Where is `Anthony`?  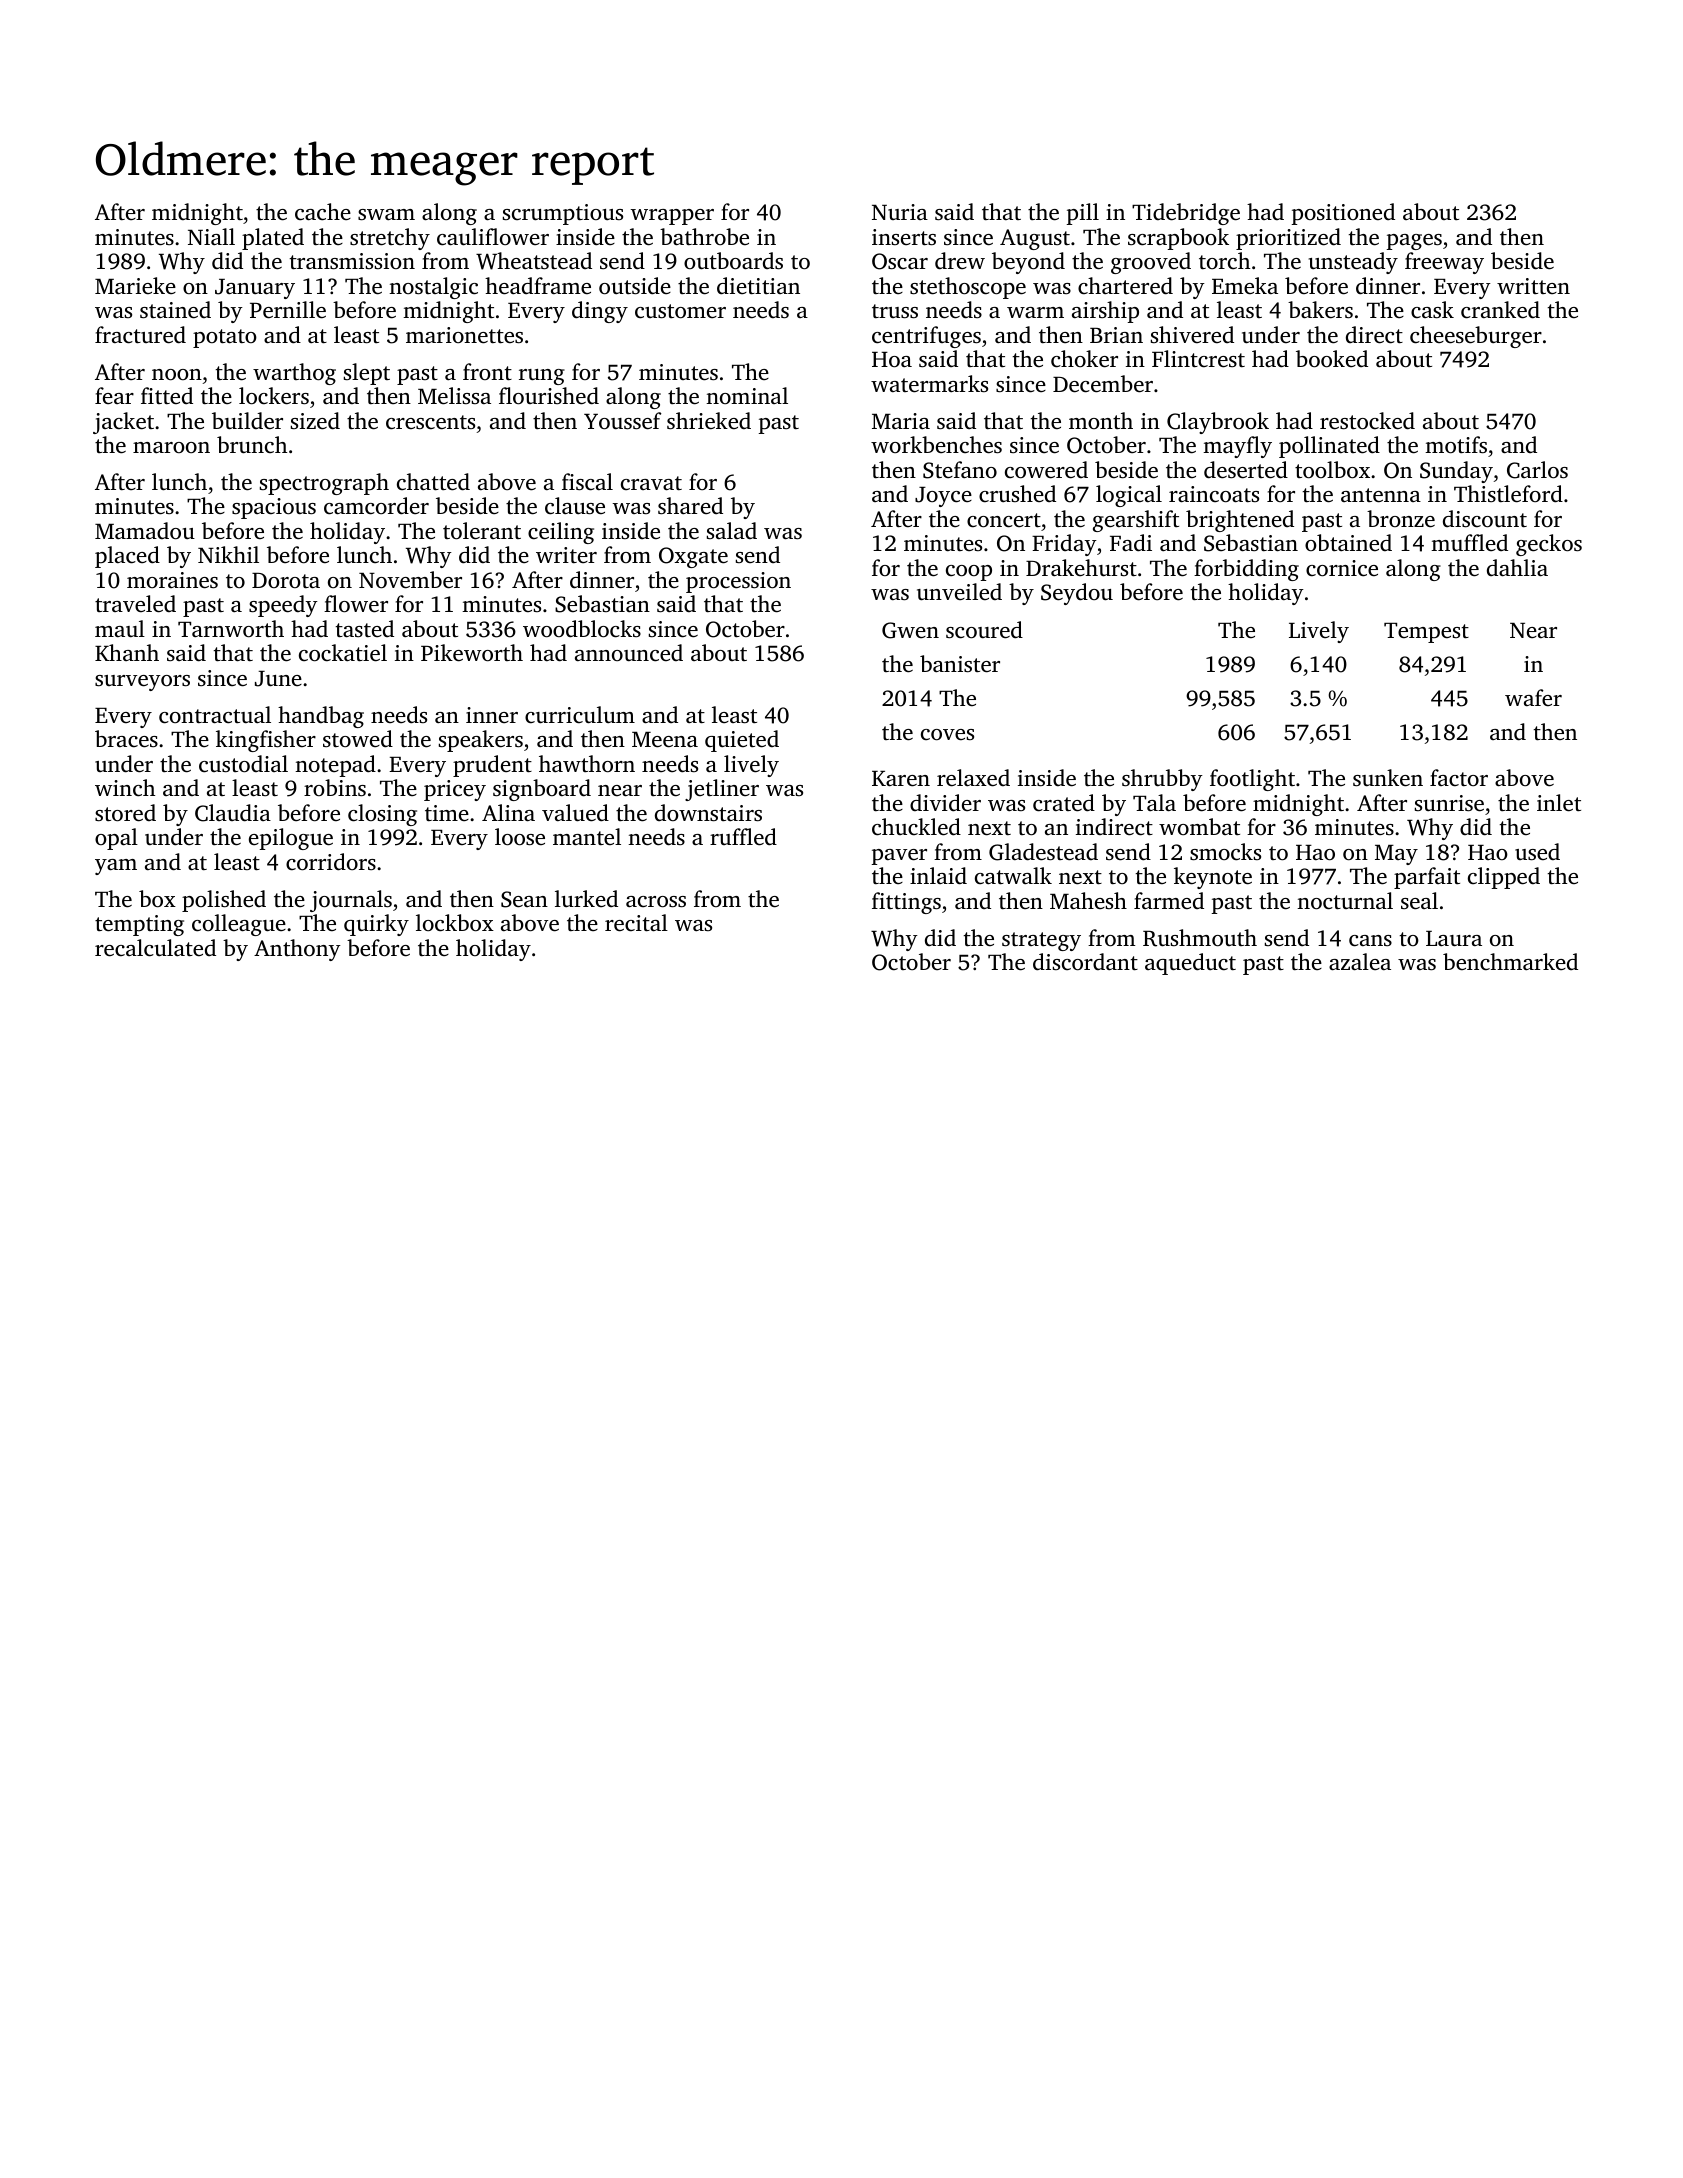
Anthony is located at coordinates (297, 950).
